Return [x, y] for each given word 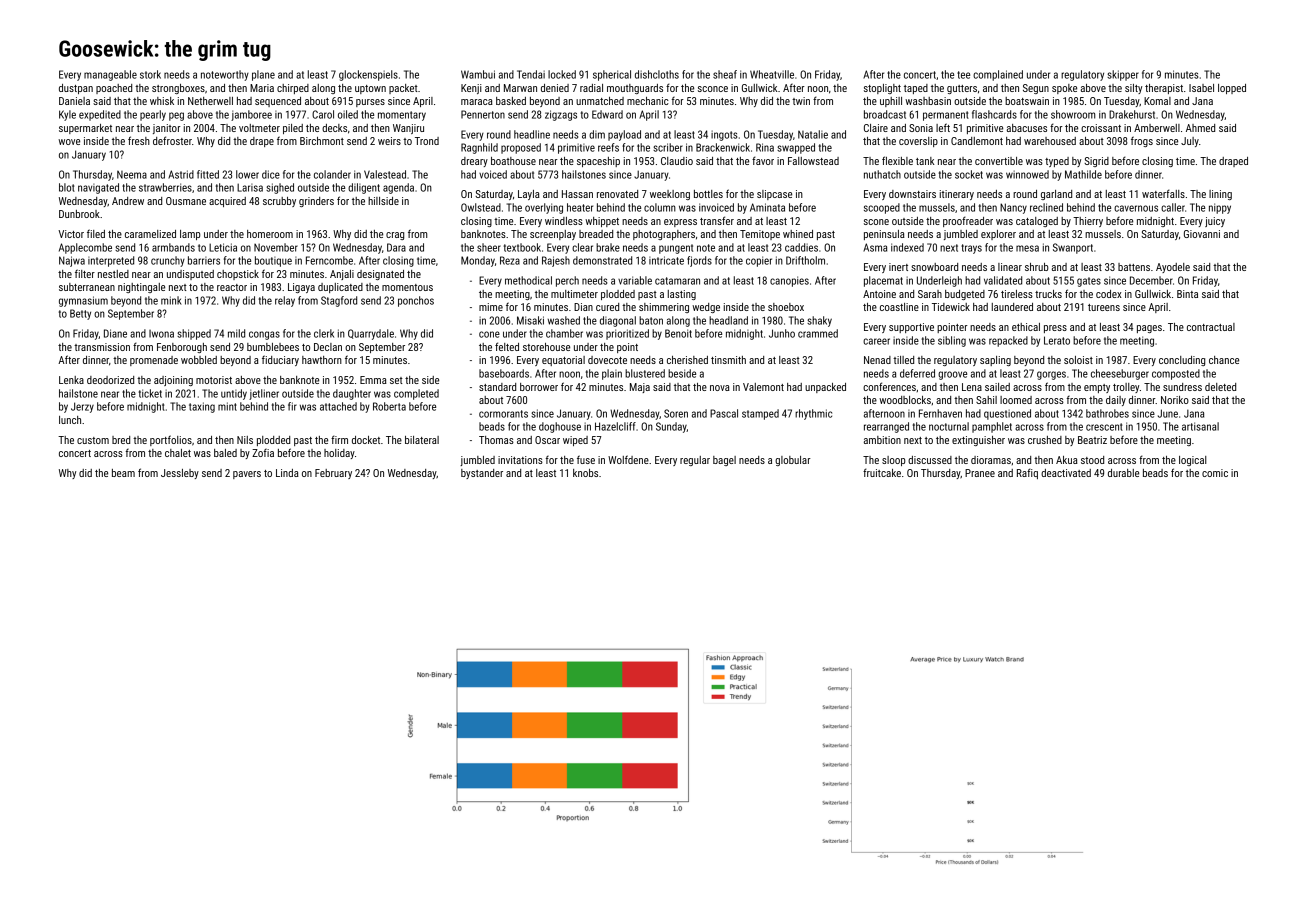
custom [93, 440]
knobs [585, 473]
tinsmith [728, 360]
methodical [528, 280]
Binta [1187, 294]
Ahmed [1200, 128]
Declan [328, 347]
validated [1003, 280]
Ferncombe [329, 260]
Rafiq [1027, 473]
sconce [713, 89]
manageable [110, 75]
